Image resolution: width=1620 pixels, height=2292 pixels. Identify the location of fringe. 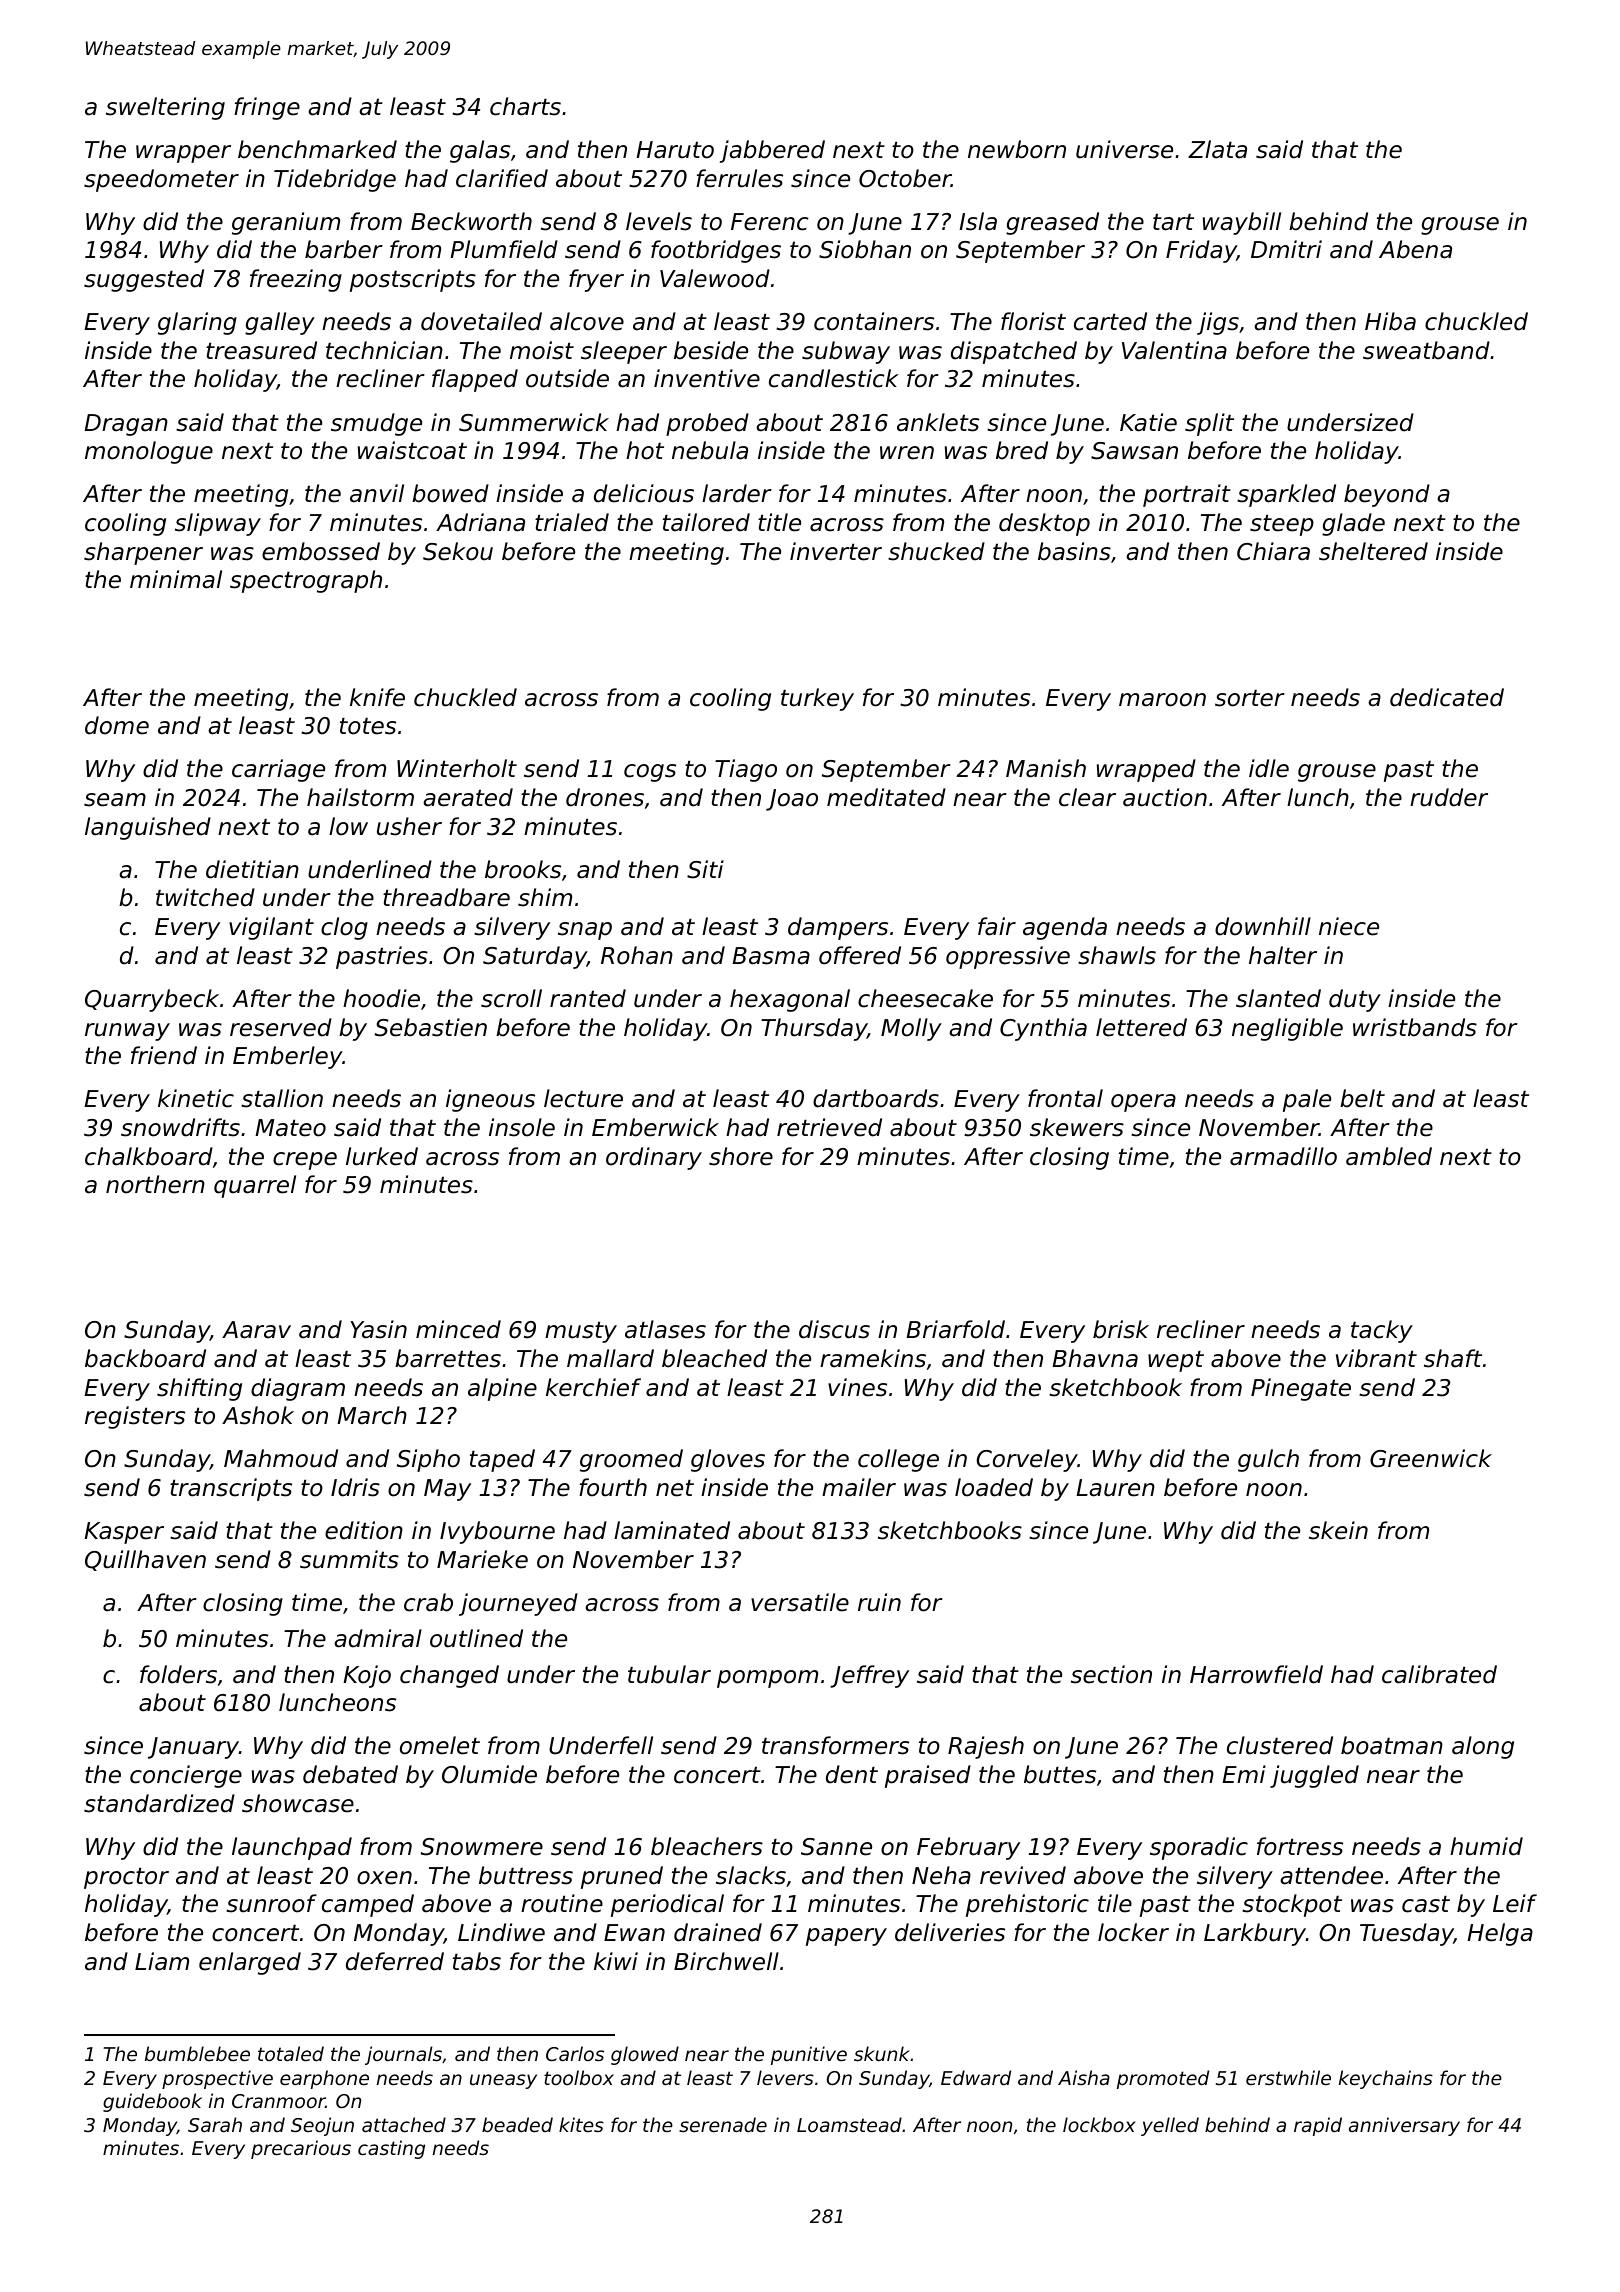
(267, 108).
